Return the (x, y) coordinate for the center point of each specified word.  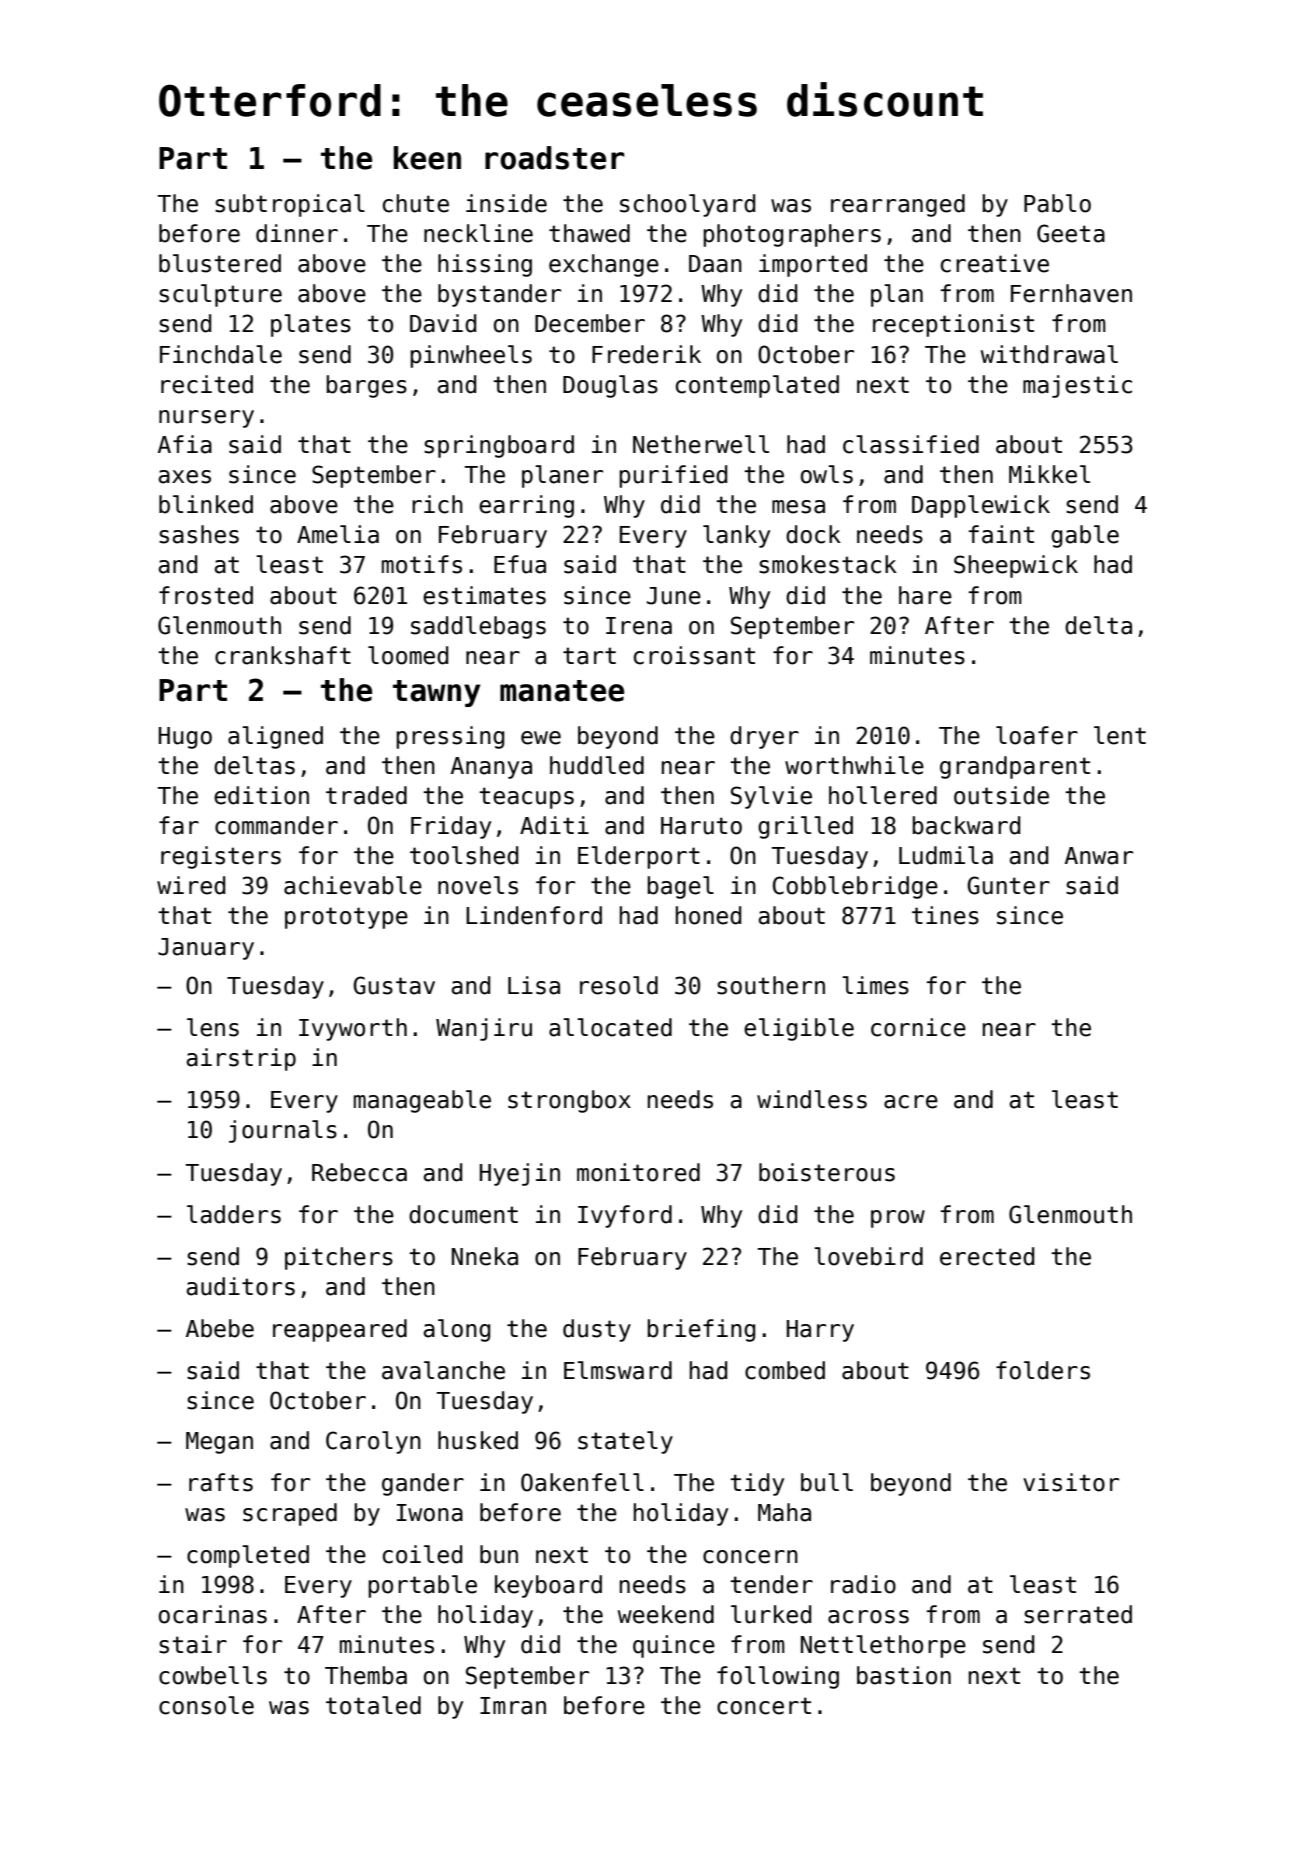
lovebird (868, 1256)
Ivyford (625, 1216)
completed (248, 1556)
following (778, 1677)
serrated (1078, 1614)
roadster (554, 158)
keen (427, 158)
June (674, 596)
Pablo (1057, 203)
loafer (1037, 735)
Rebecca (359, 1172)
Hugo (185, 738)
